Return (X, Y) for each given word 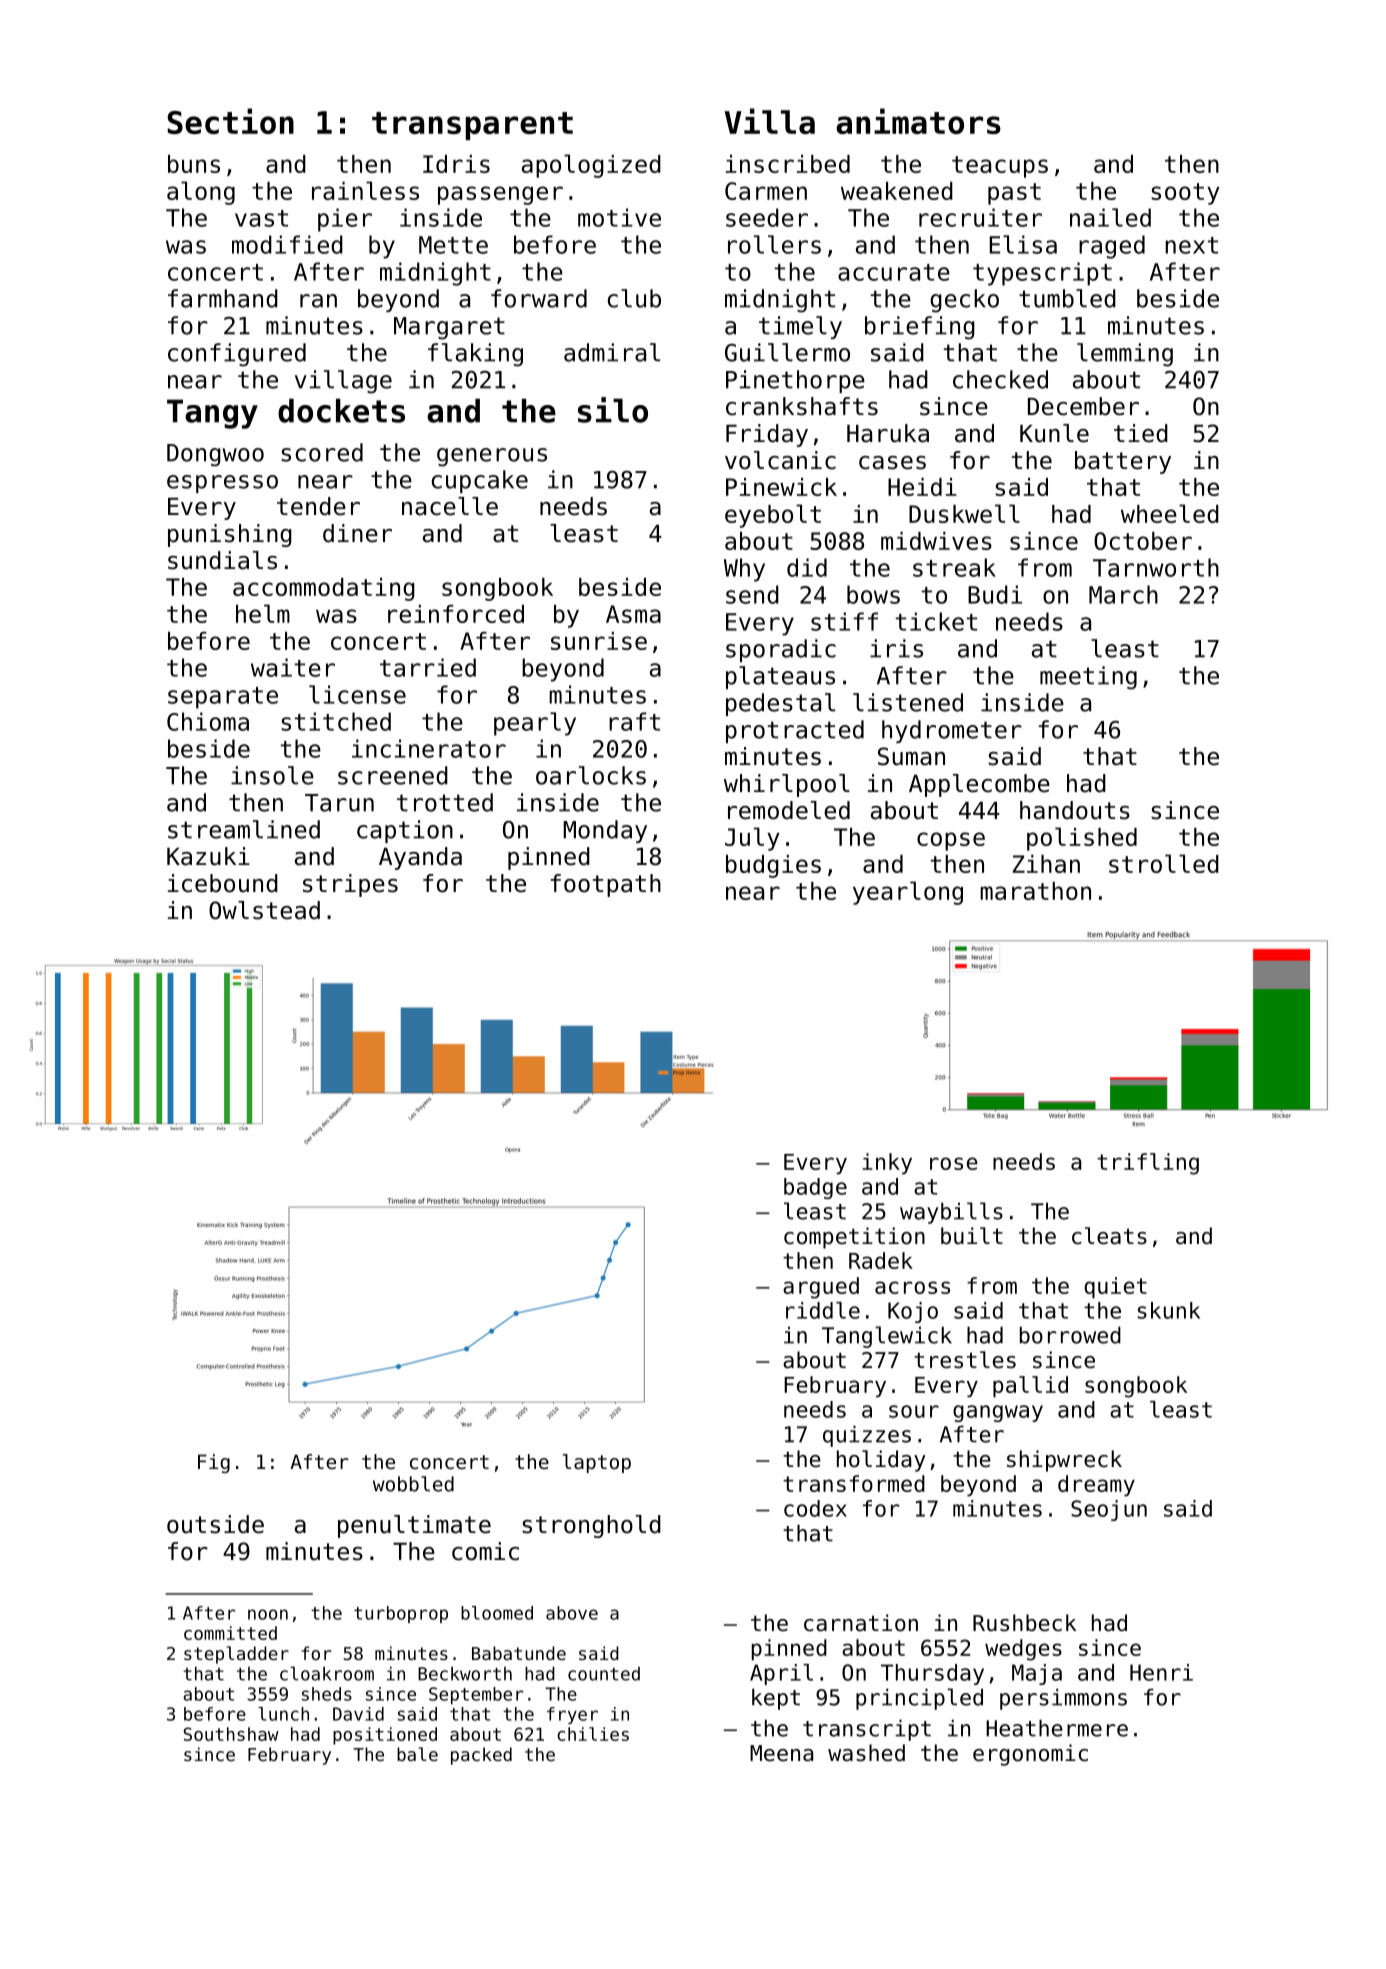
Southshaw (231, 1734)
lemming (1125, 355)
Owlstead (264, 910)
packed (481, 1756)
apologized (591, 166)
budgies (773, 866)
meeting (1088, 678)
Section (230, 121)
